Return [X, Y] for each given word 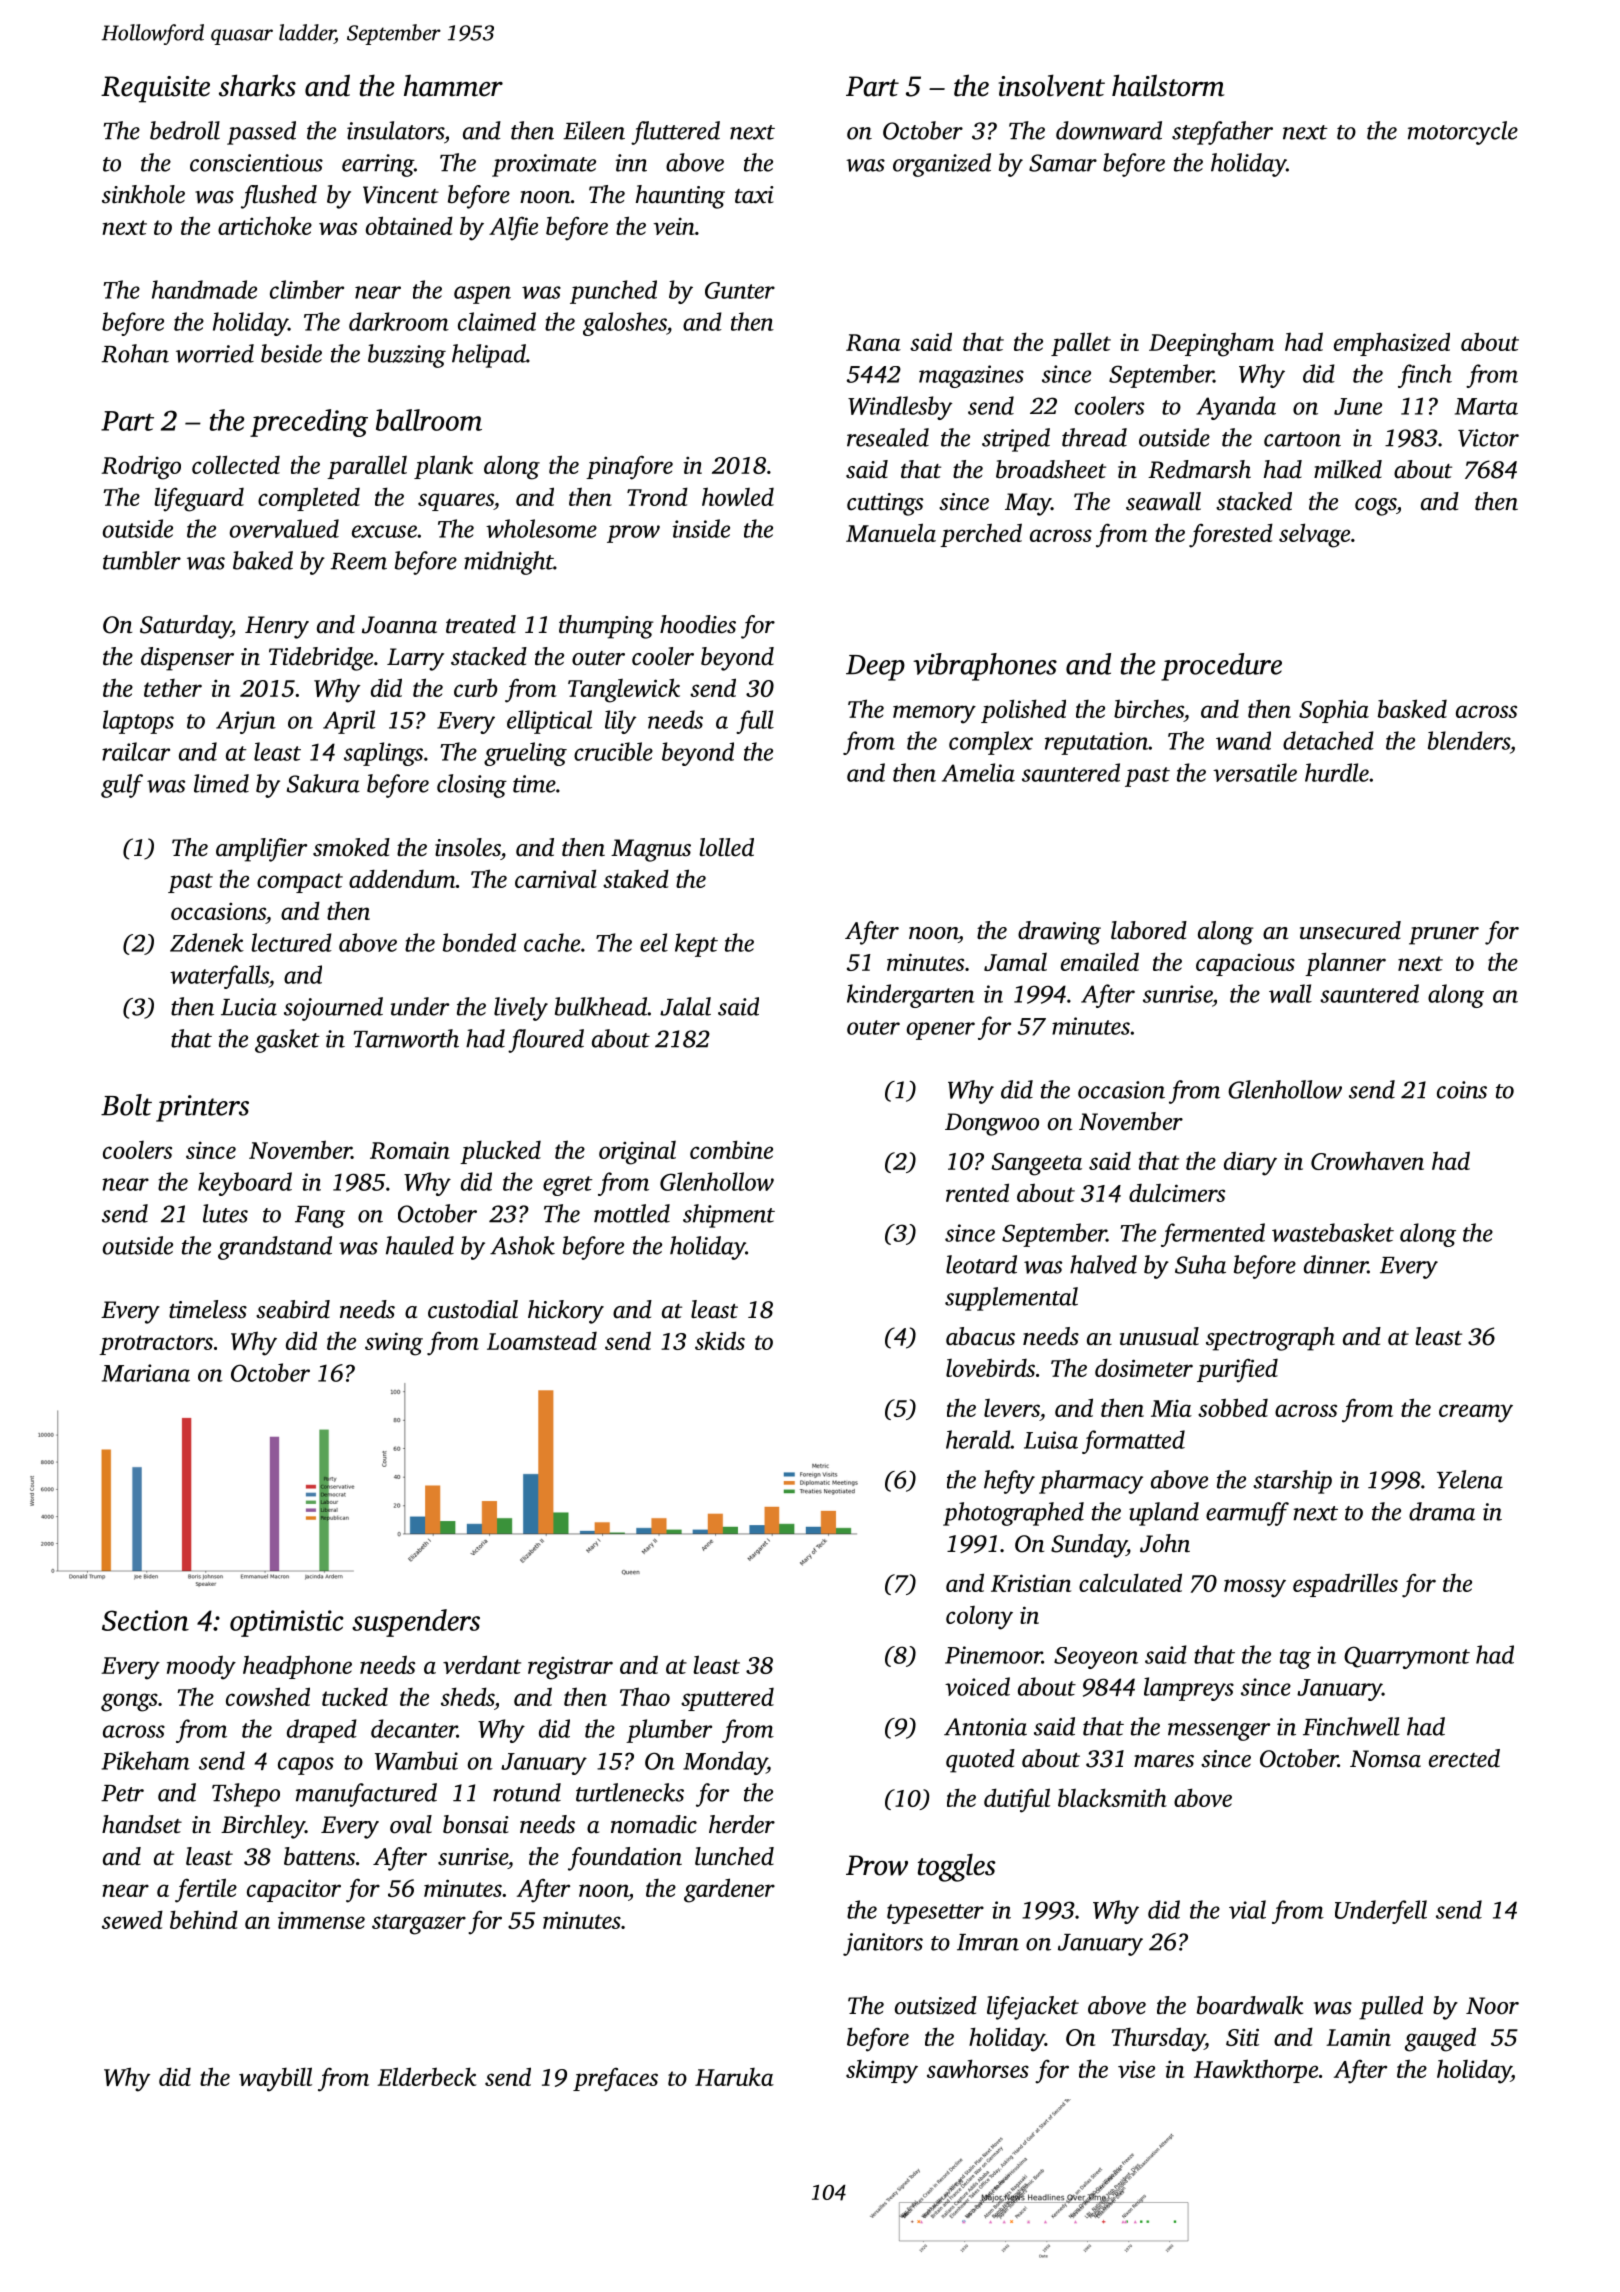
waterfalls [219, 977]
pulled [1391, 2008]
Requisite [155, 89]
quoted [980, 1761]
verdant [482, 1664]
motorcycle [1463, 133]
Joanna [399, 625]
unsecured [1350, 930]
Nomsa [1385, 1759]
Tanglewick [624, 690]
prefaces [615, 2079]
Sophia [1334, 711]
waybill [275, 2079]
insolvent [1052, 85]
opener [941, 1031]
